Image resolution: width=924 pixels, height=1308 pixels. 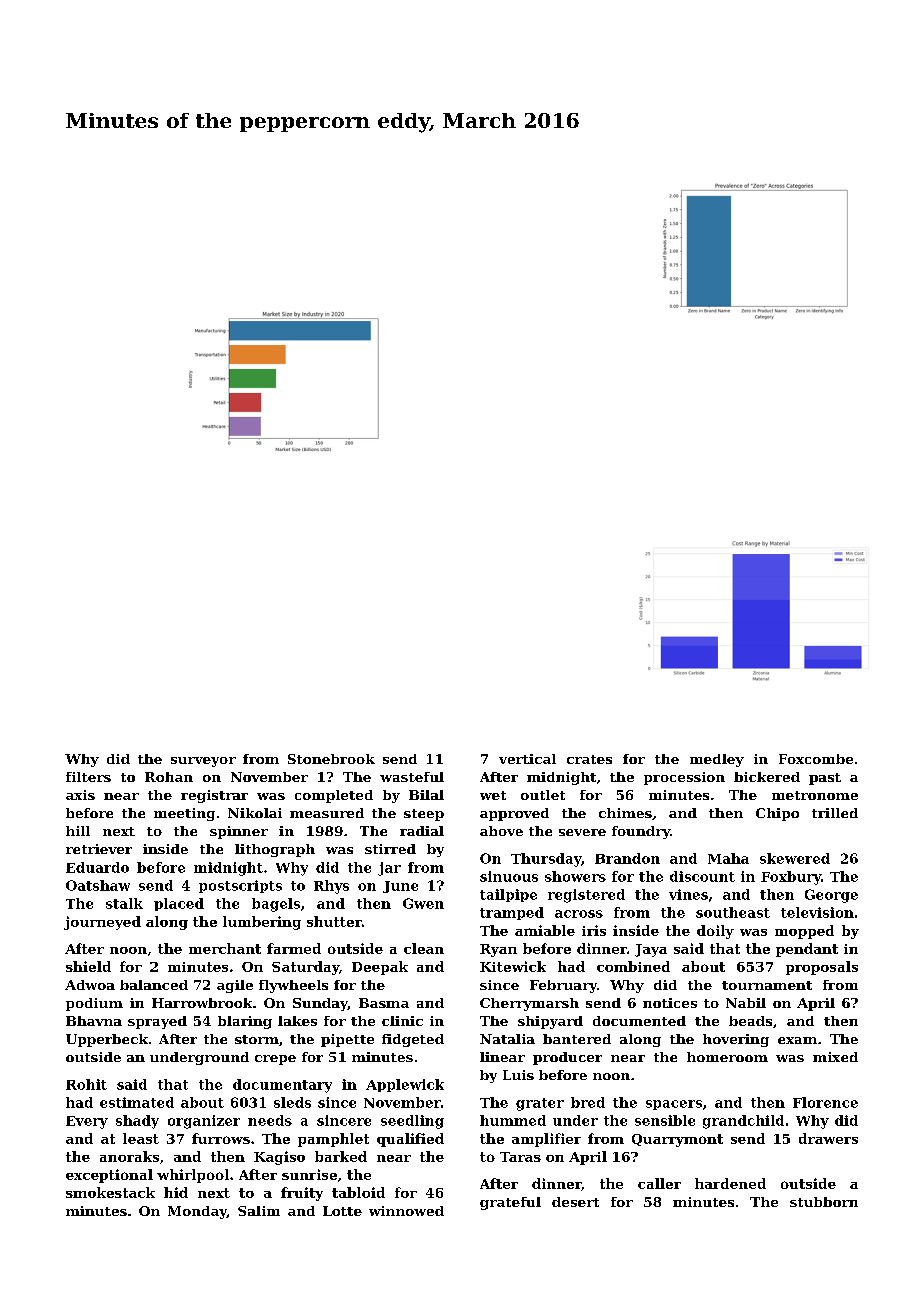 I want to click on tailpipe, so click(x=508, y=895).
